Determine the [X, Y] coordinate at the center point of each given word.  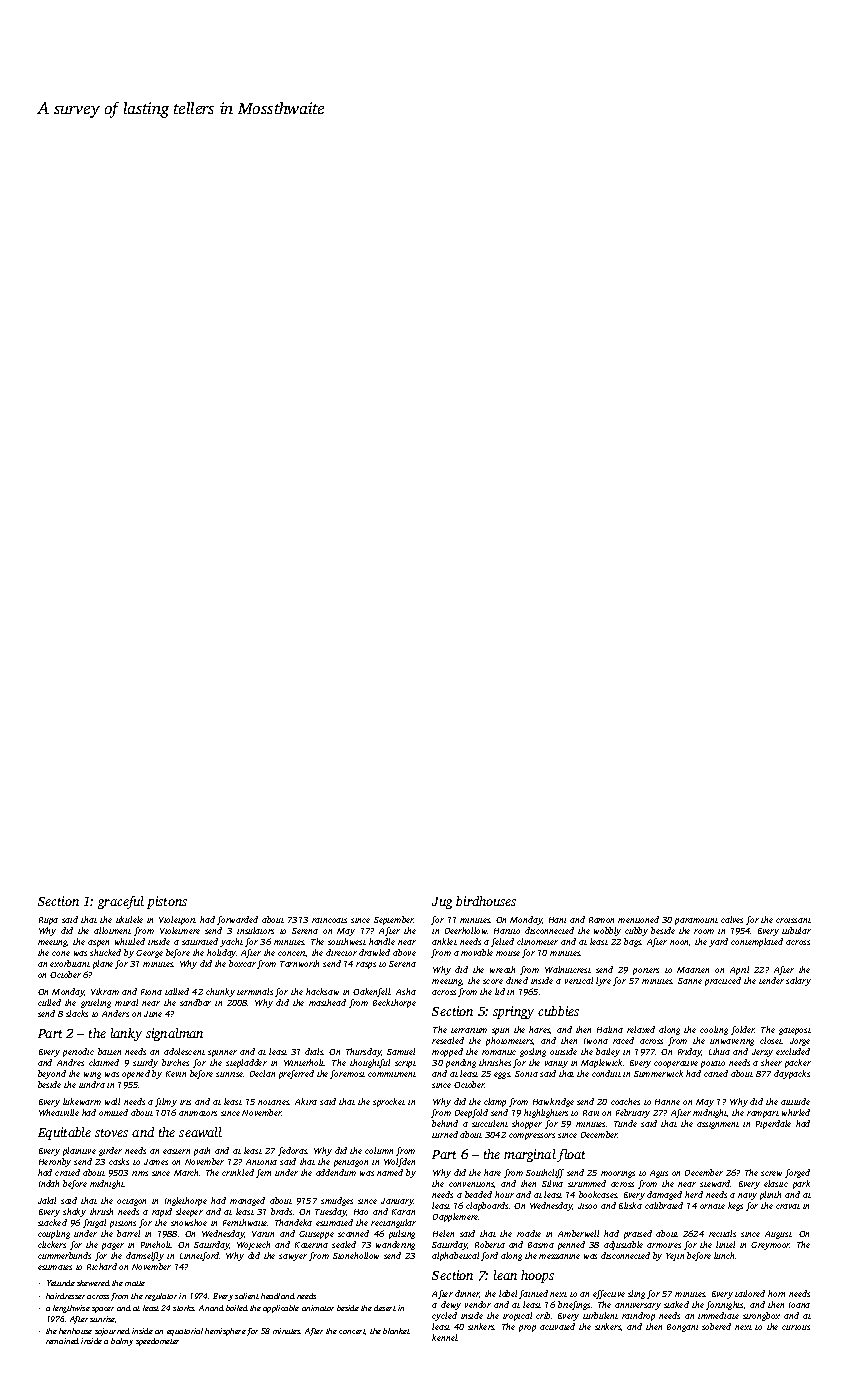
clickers [52, 1244]
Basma [541, 1245]
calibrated [664, 1205]
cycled [444, 1316]
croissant [793, 920]
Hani [557, 920]
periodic [78, 1052]
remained [62, 1341]
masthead [327, 1002]
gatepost [795, 1031]
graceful [121, 902]
